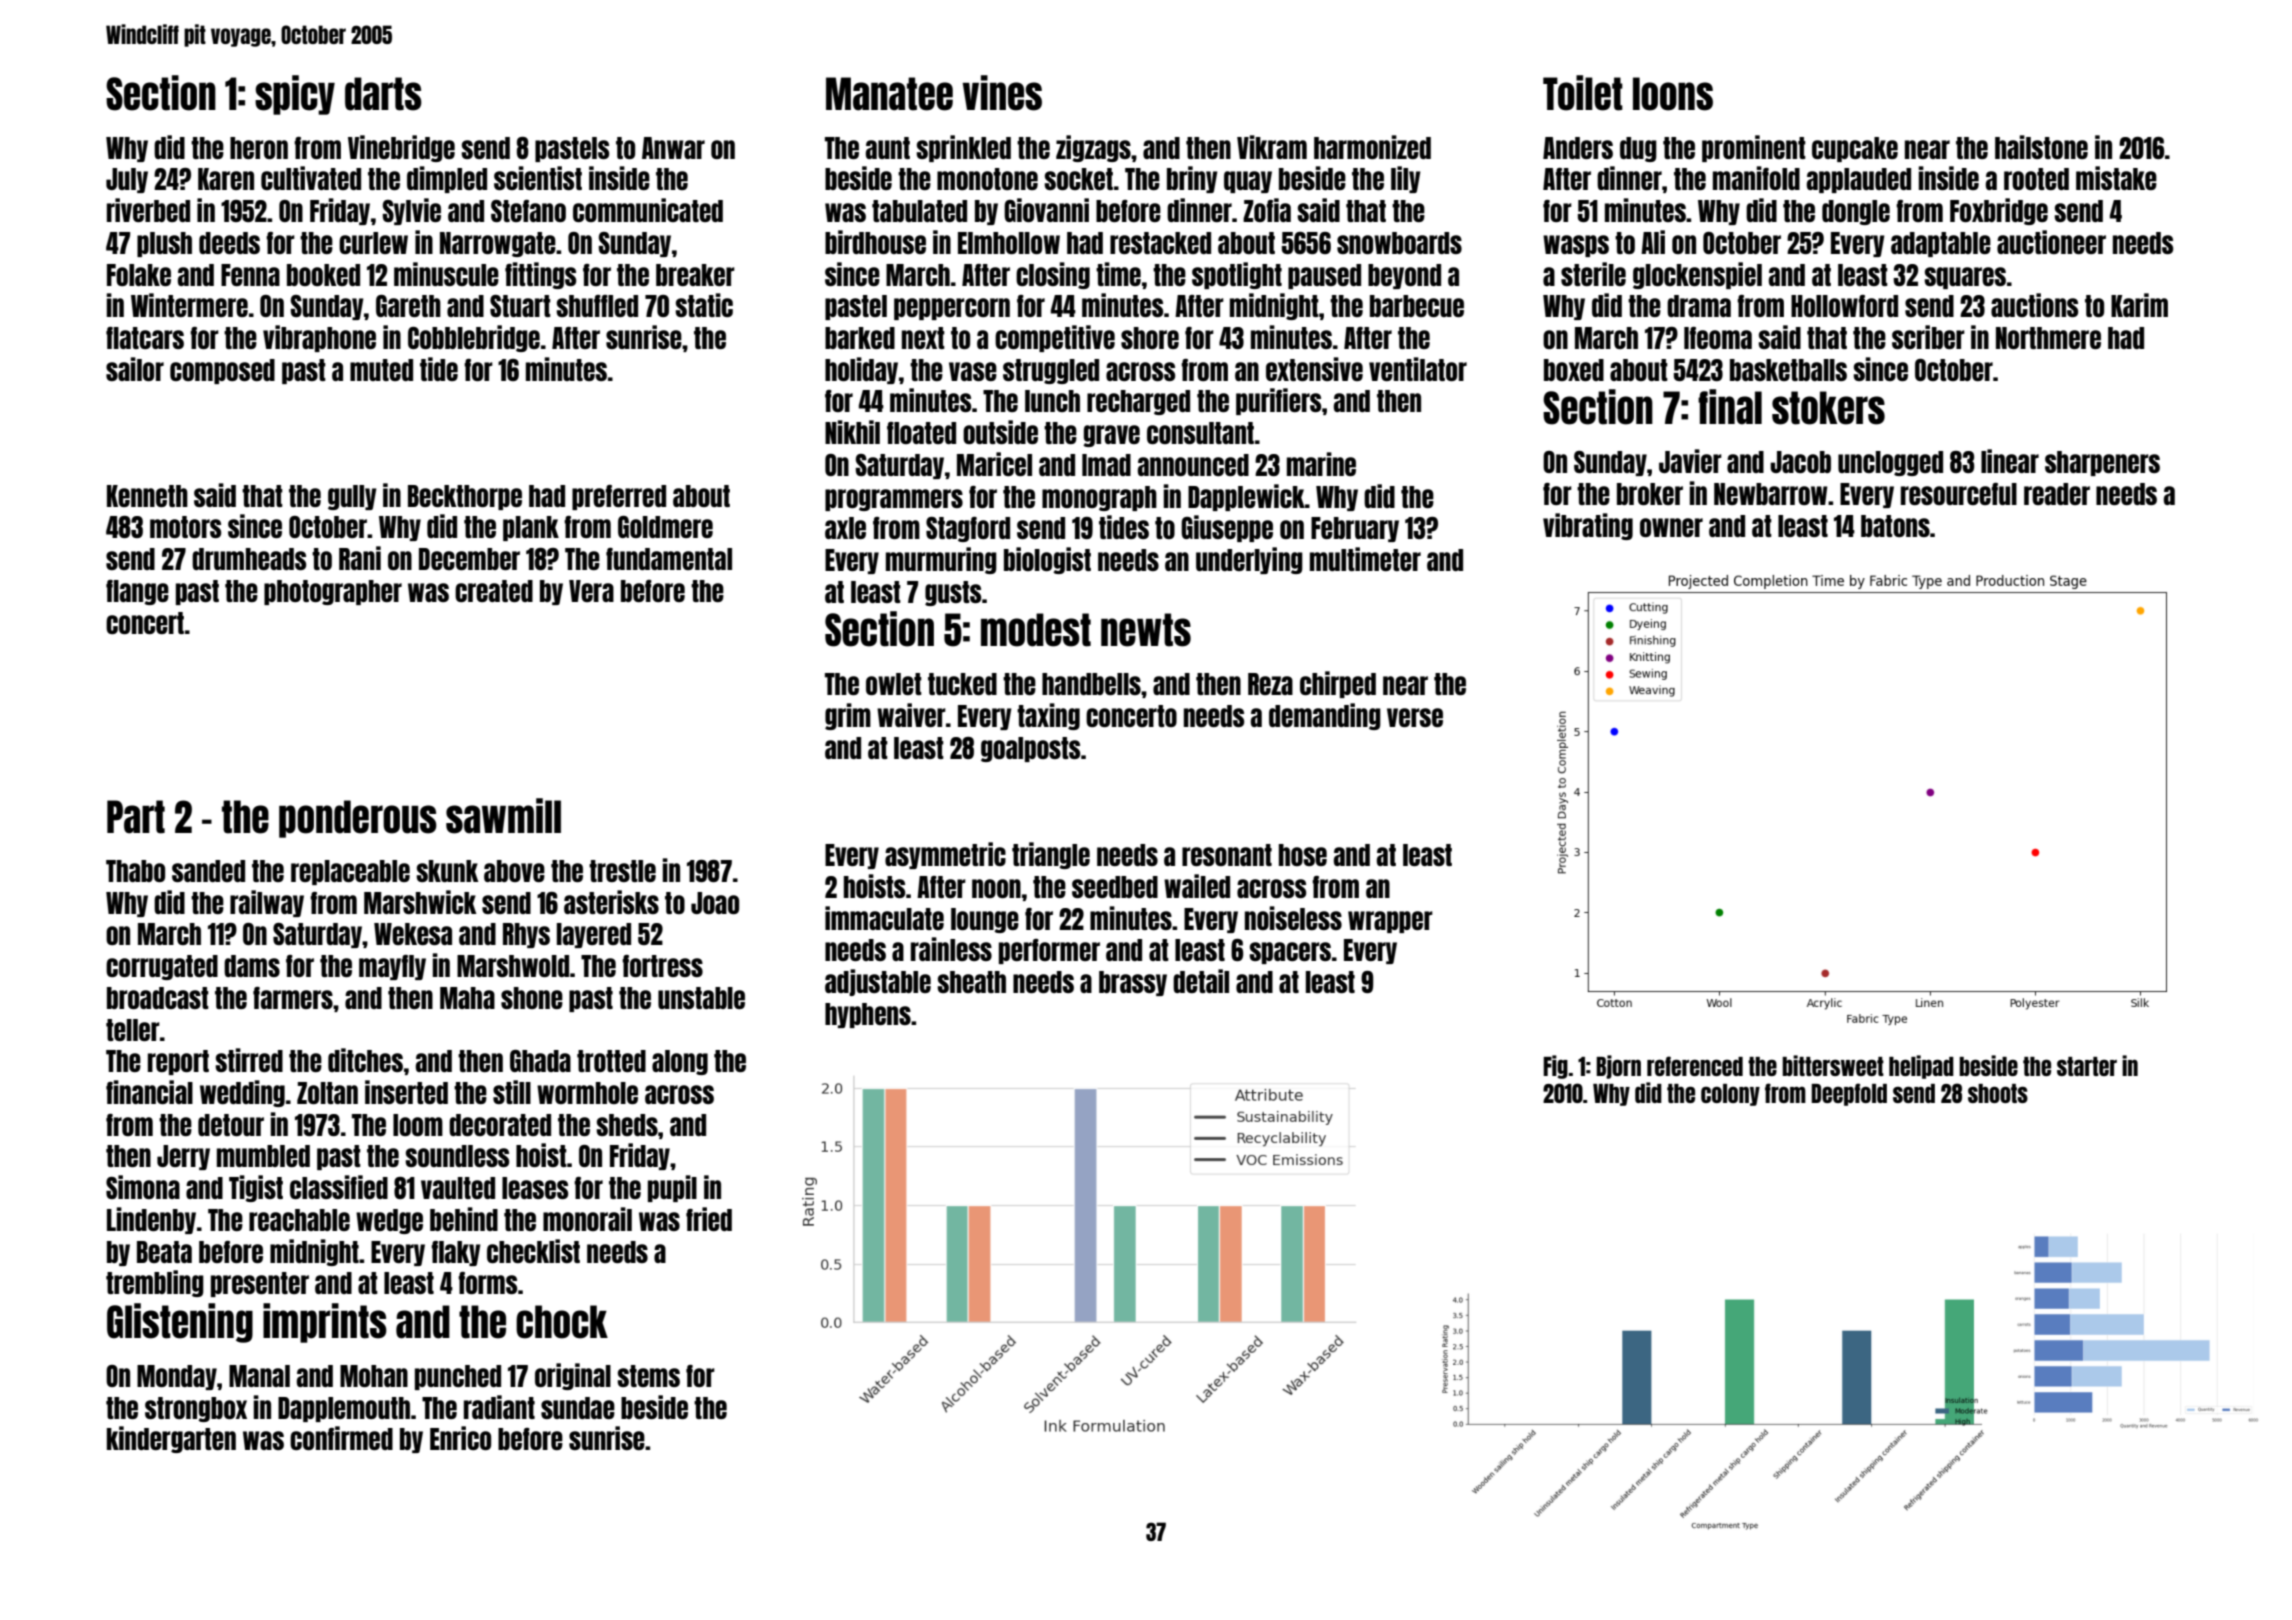  What do you see at coordinates (868, 1015) in the page?
I see `hyphens` at bounding box center [868, 1015].
